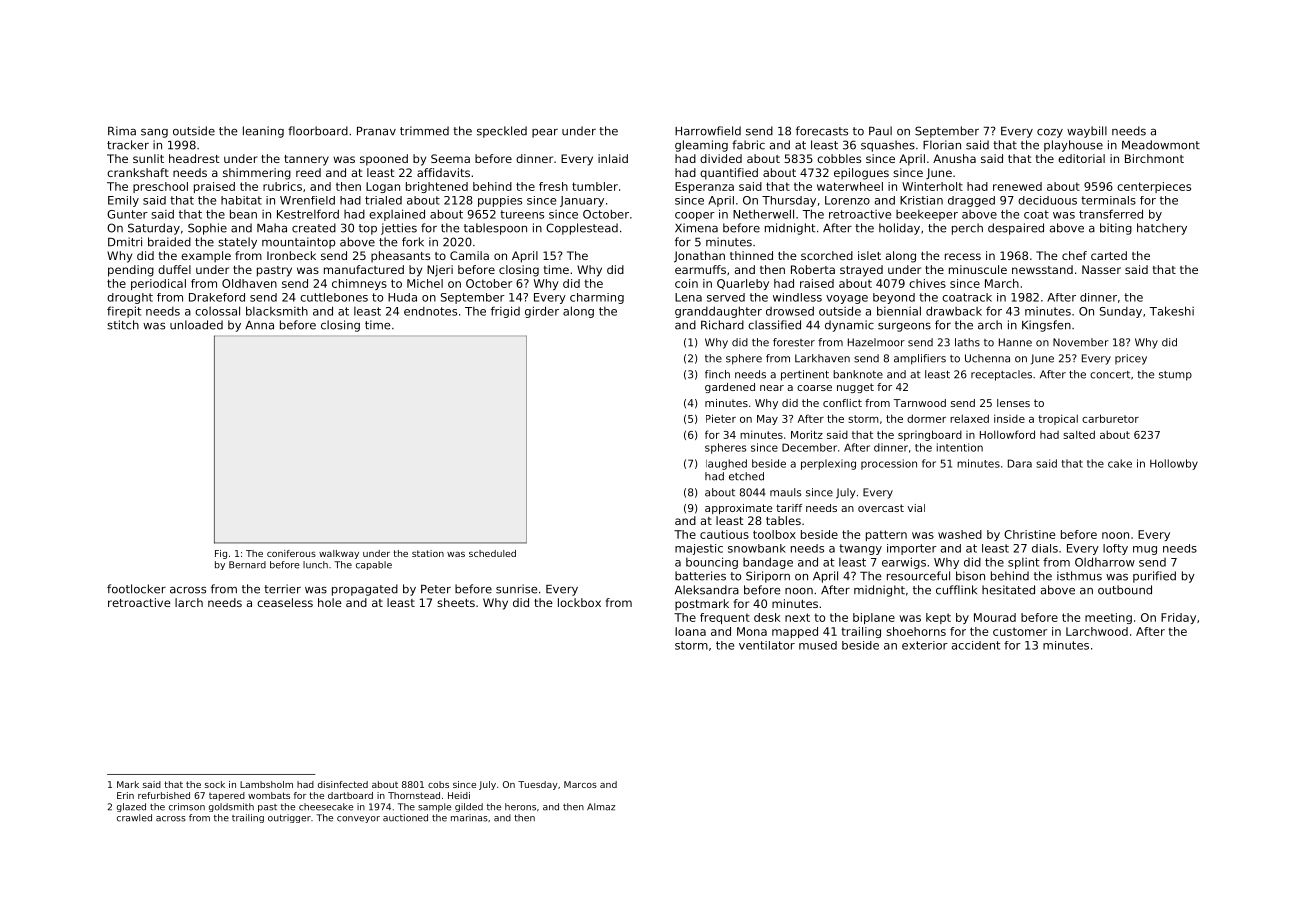 Image resolution: width=1308 pixels, height=924 pixels. Describe the element at coordinates (154, 133) in the screenshot. I see `sang` at that location.
